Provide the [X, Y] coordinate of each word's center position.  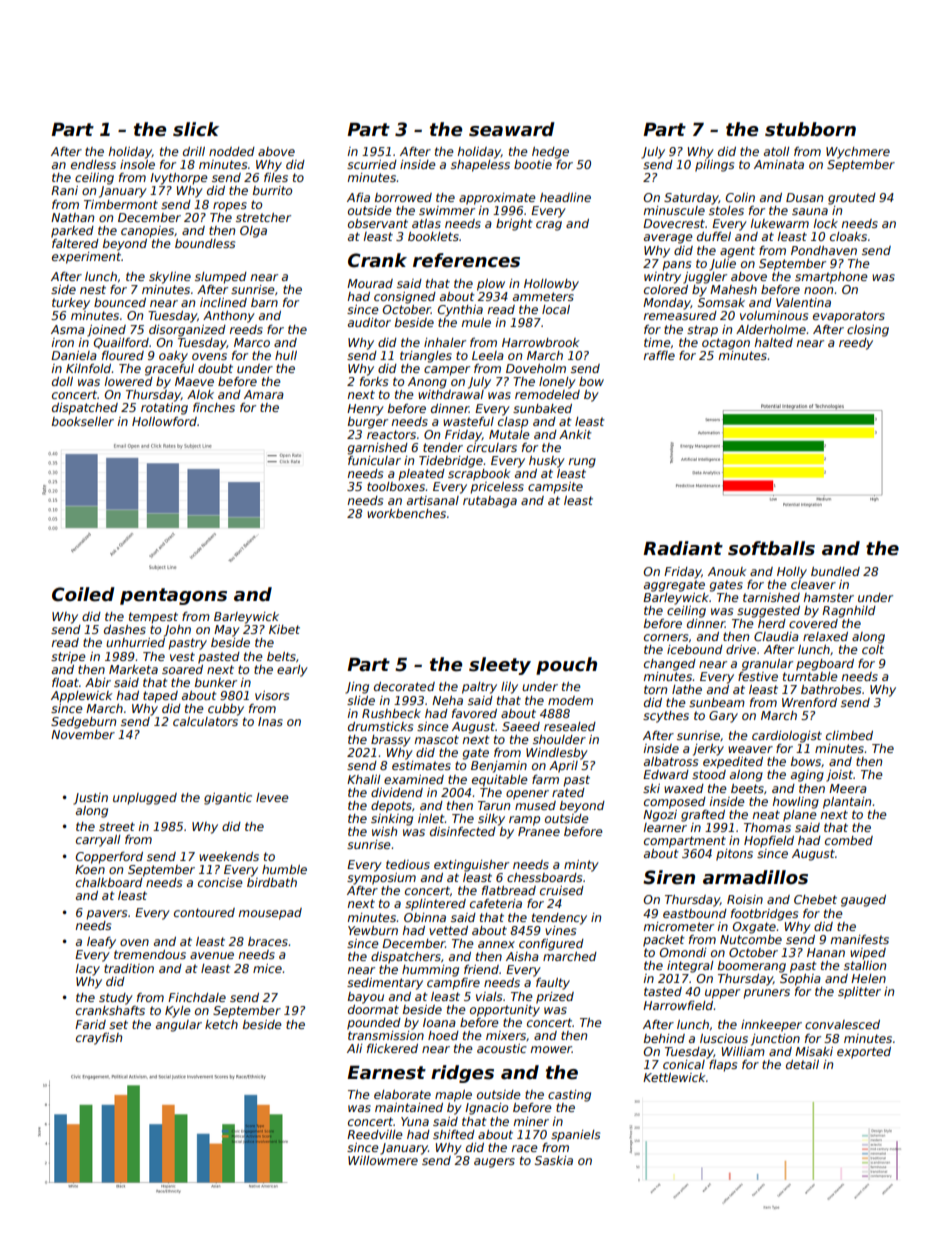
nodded [232, 151]
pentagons [173, 596]
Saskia [554, 1160]
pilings [714, 166]
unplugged [145, 799]
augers [494, 1163]
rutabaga [490, 502]
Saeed [521, 726]
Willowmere [383, 1160]
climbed [849, 735]
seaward [512, 129]
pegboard [825, 665]
